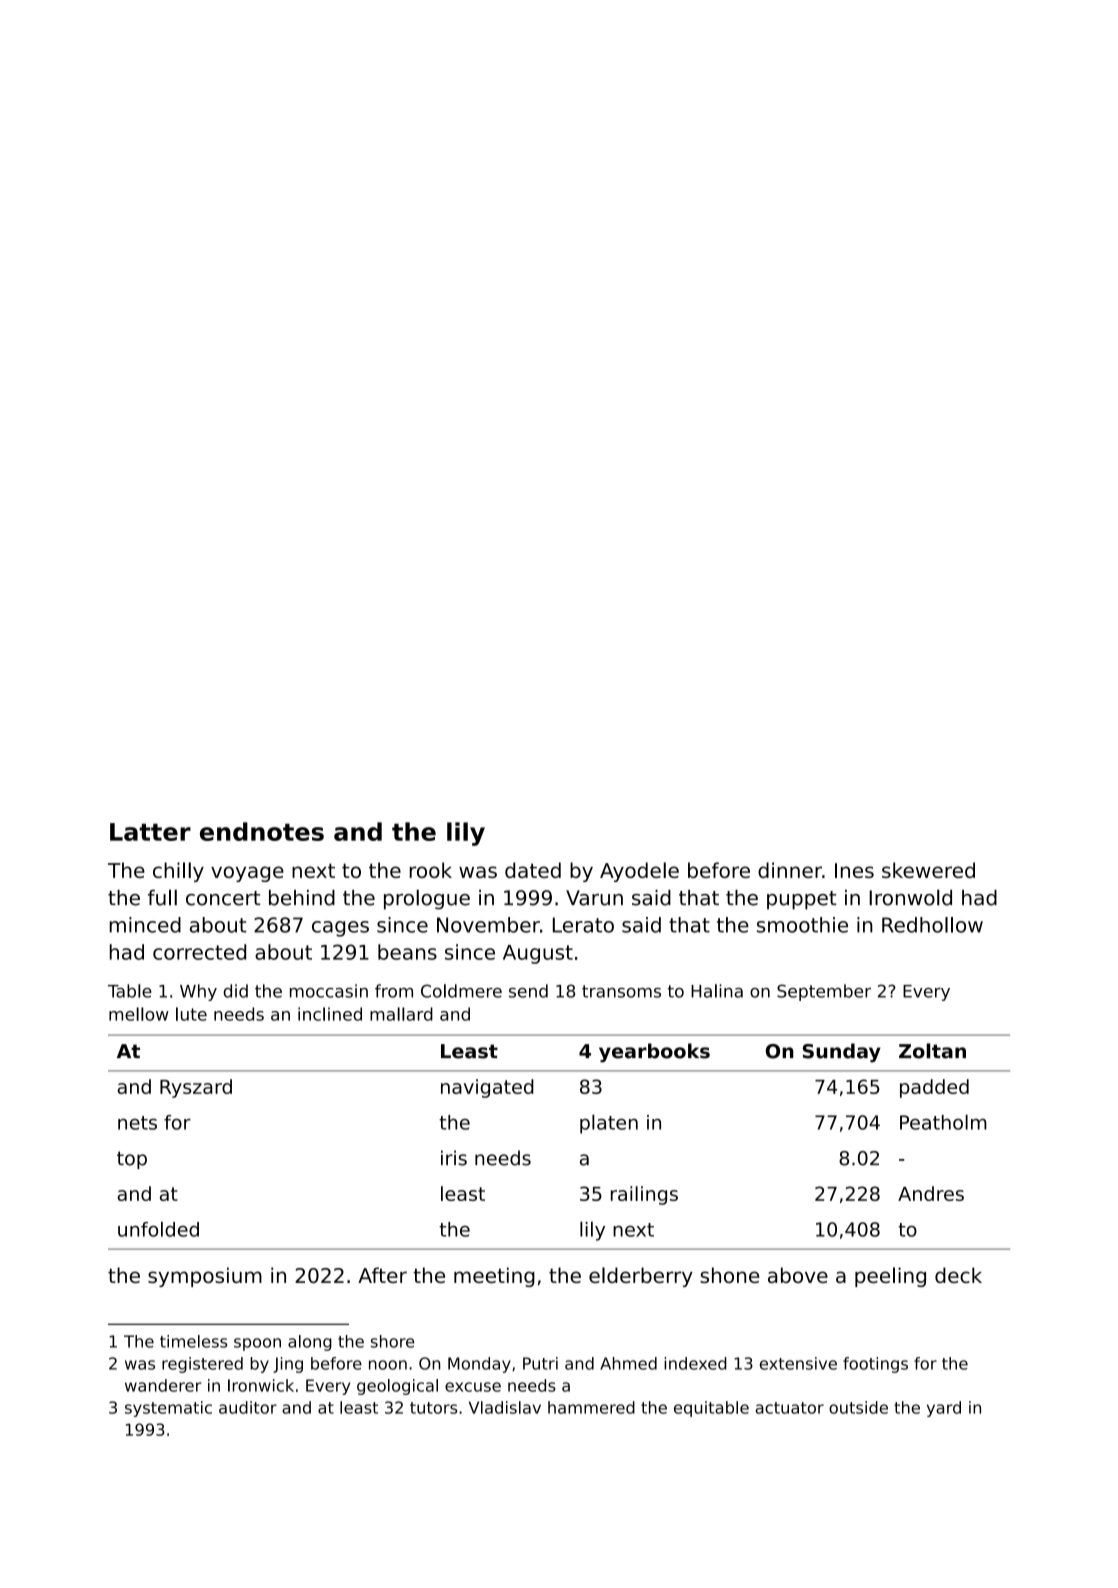 This screenshot has height=1588, width=1118. I want to click on mallard, so click(401, 1014).
